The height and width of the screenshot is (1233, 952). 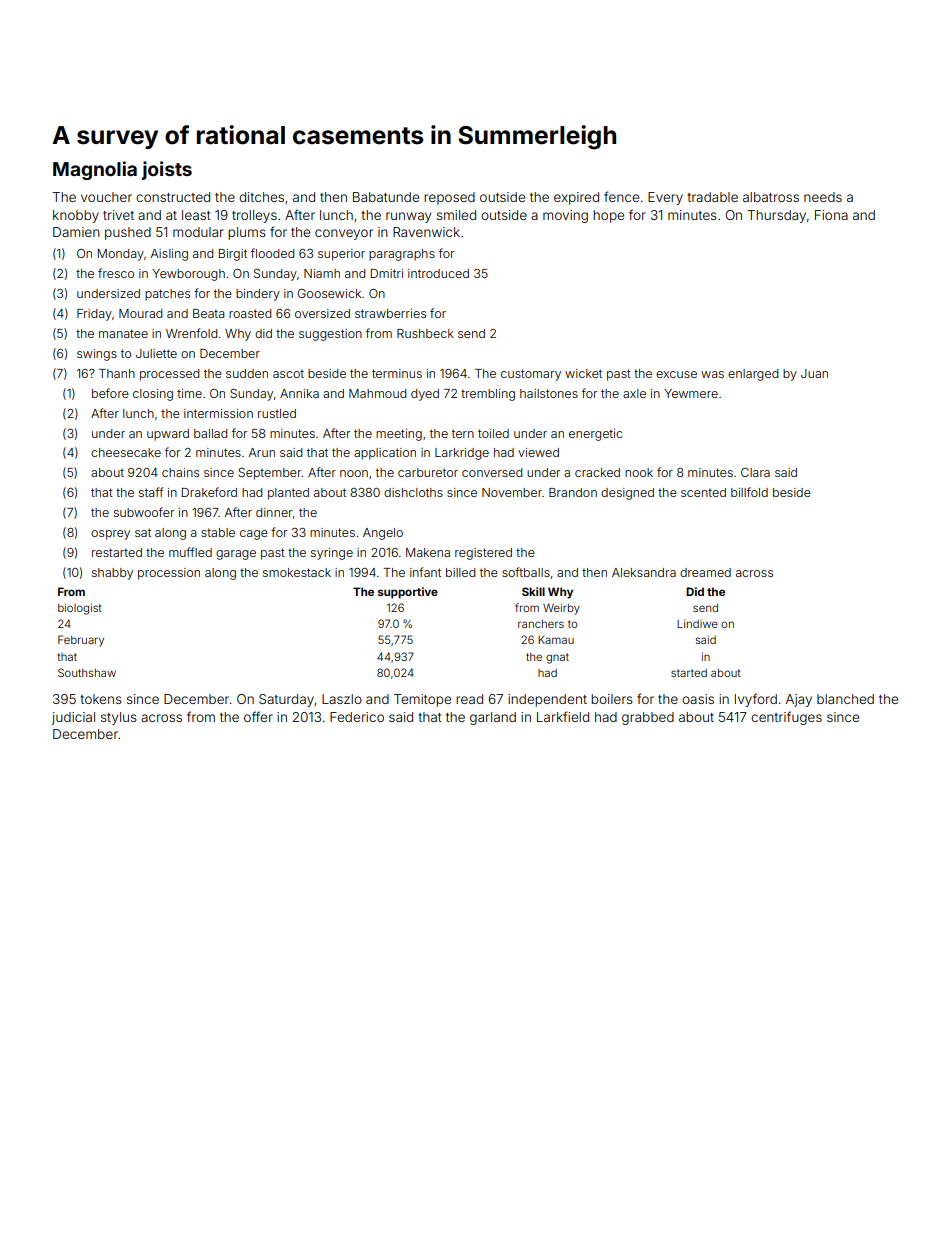 What do you see at coordinates (297, 572) in the screenshot?
I see `smokestack` at bounding box center [297, 572].
